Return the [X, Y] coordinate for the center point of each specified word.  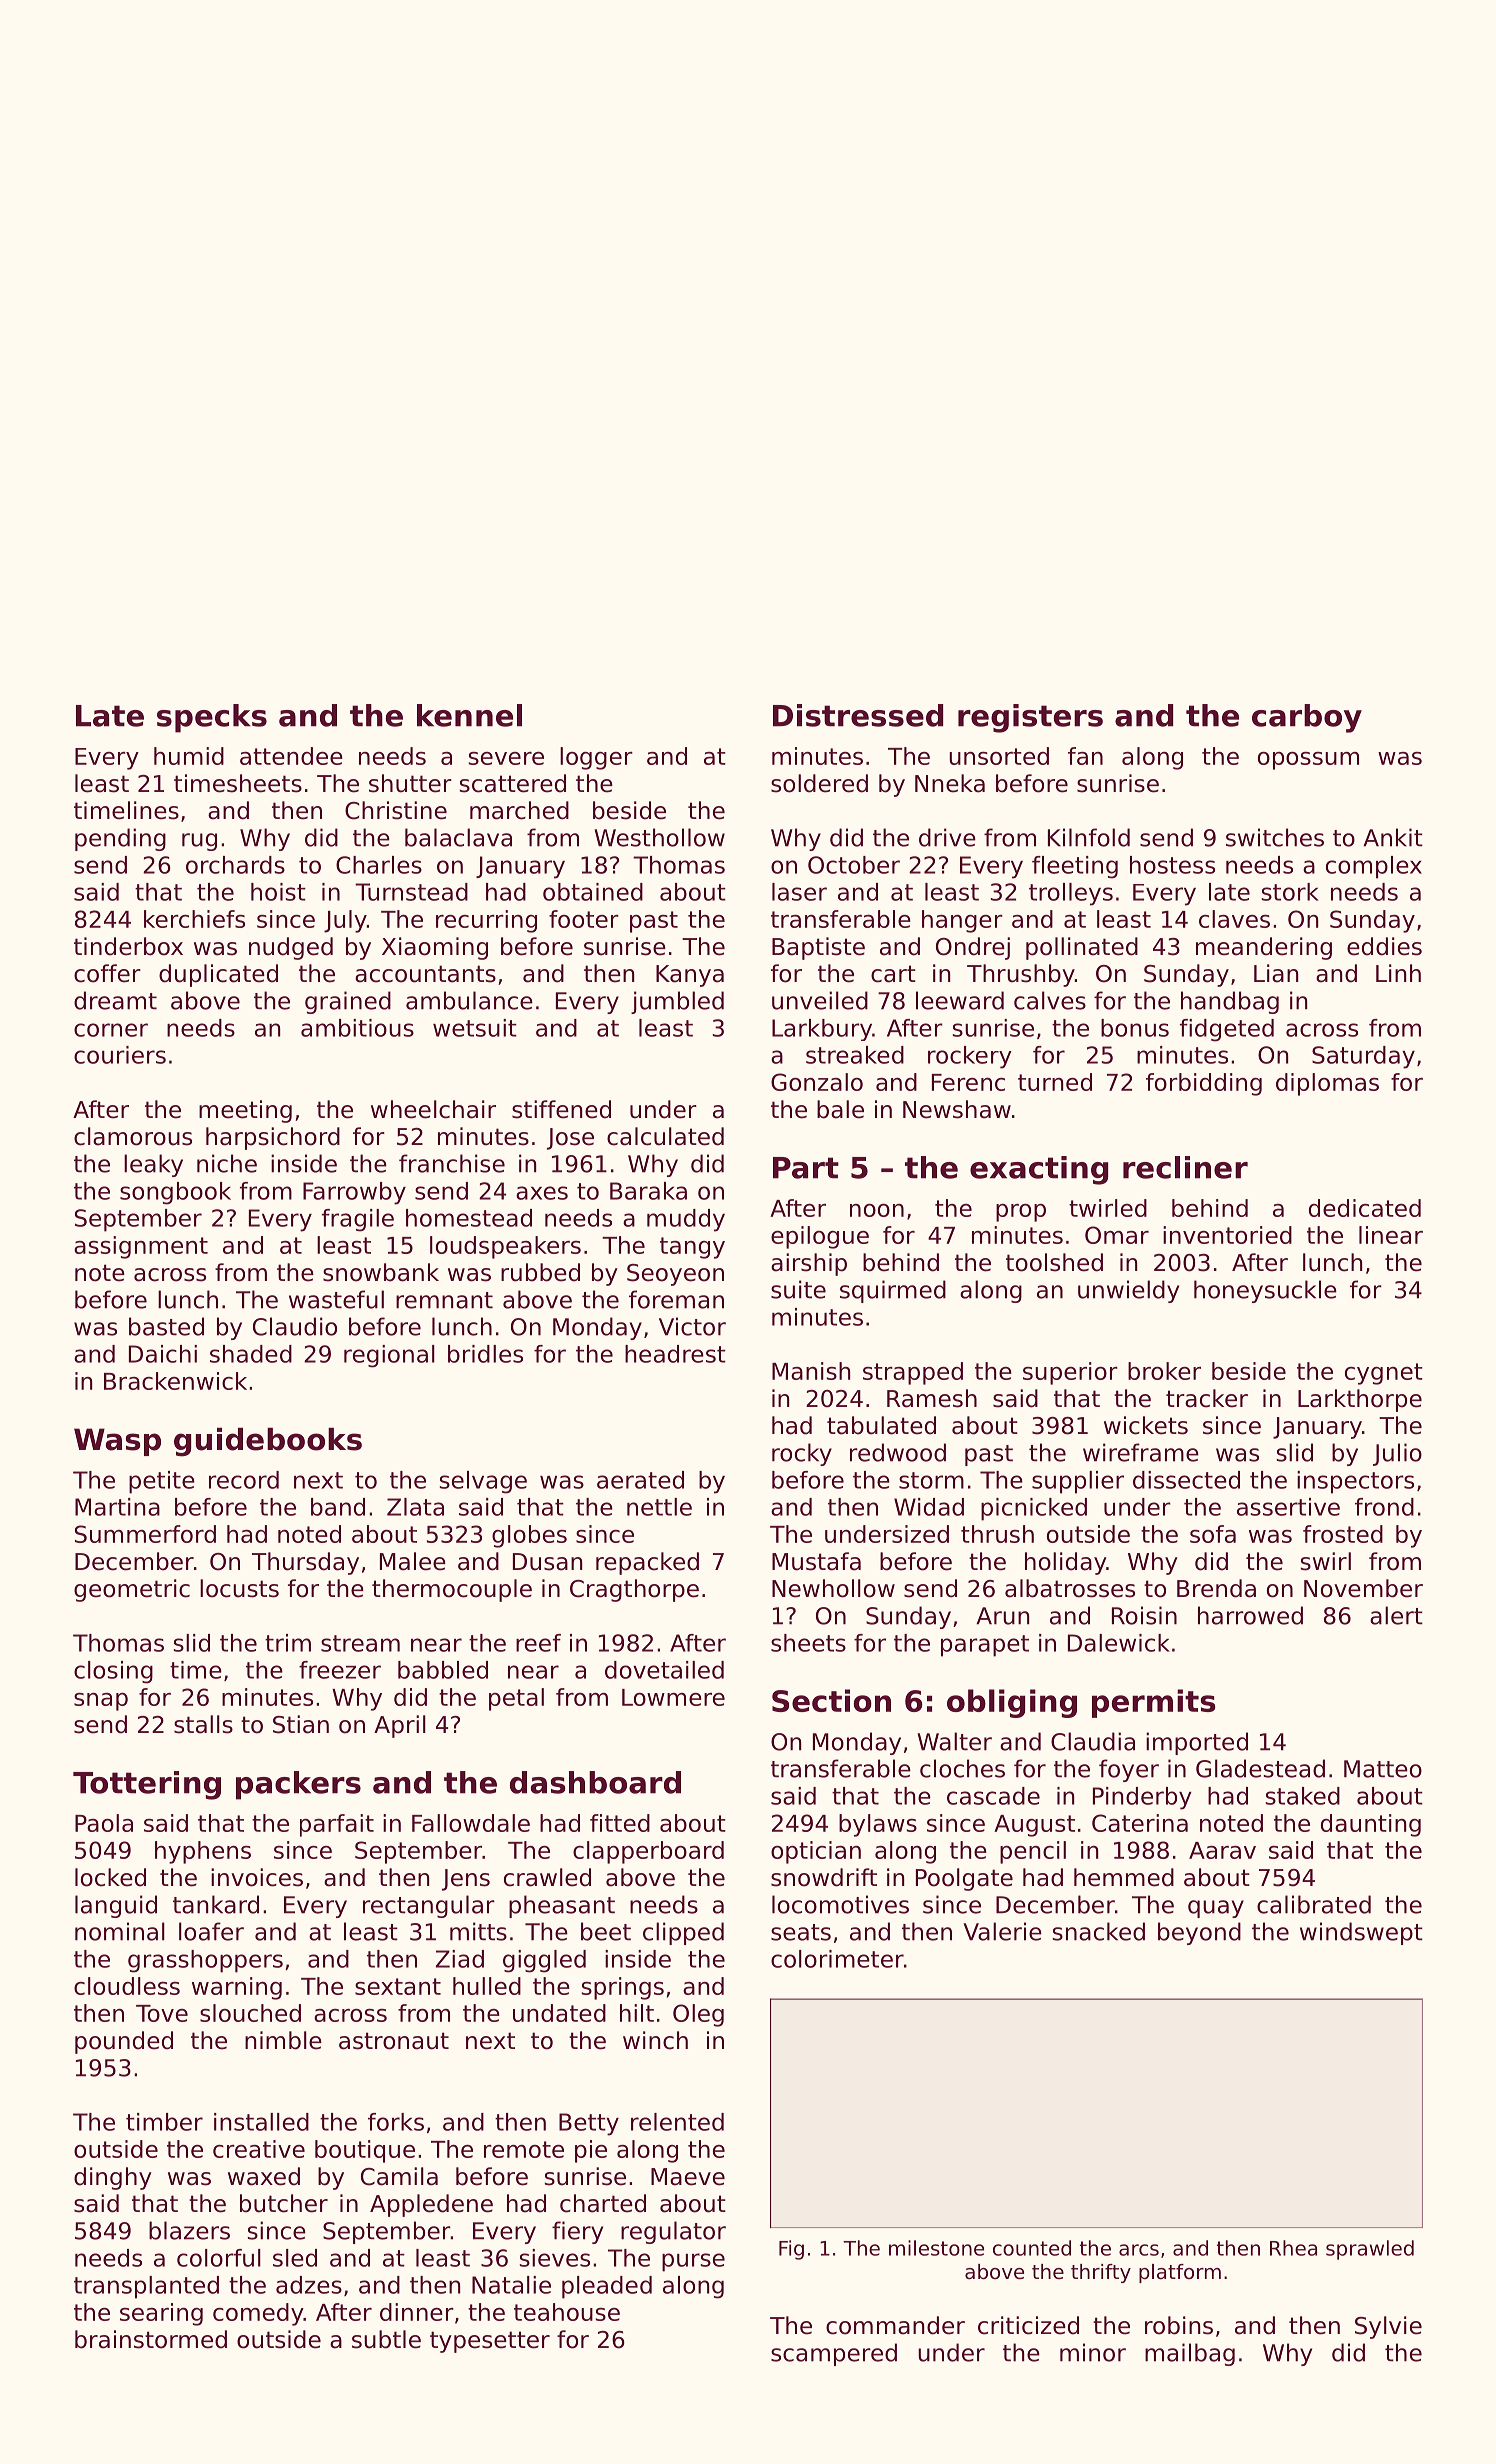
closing [113, 1672]
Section [831, 1700]
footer [584, 919]
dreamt [115, 1000]
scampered [834, 2354]
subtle [386, 2339]
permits [1153, 1703]
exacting [1039, 1170]
